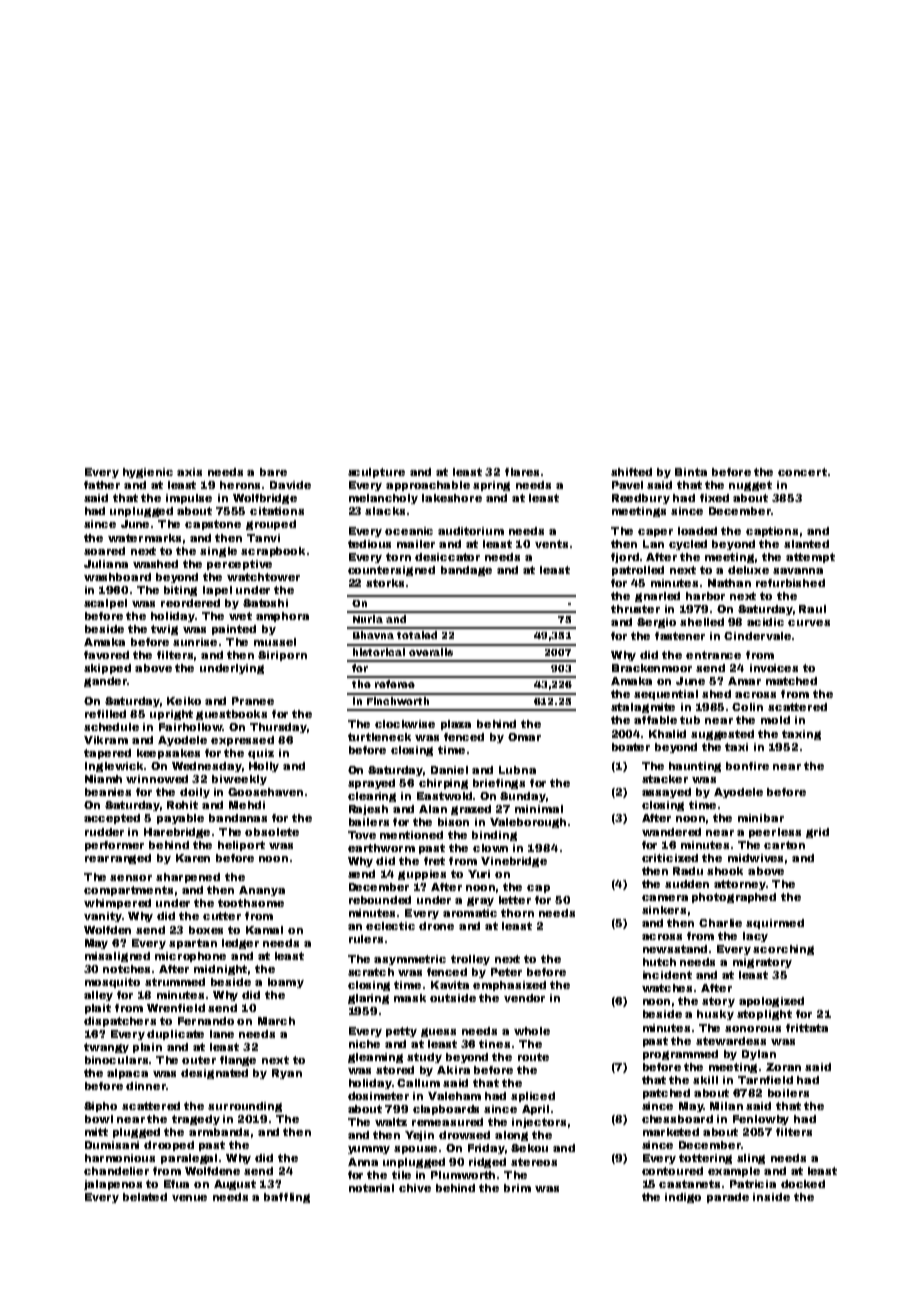 This document has width=924, height=1308. What do you see at coordinates (251, 903) in the document?
I see `toothsome` at bounding box center [251, 903].
